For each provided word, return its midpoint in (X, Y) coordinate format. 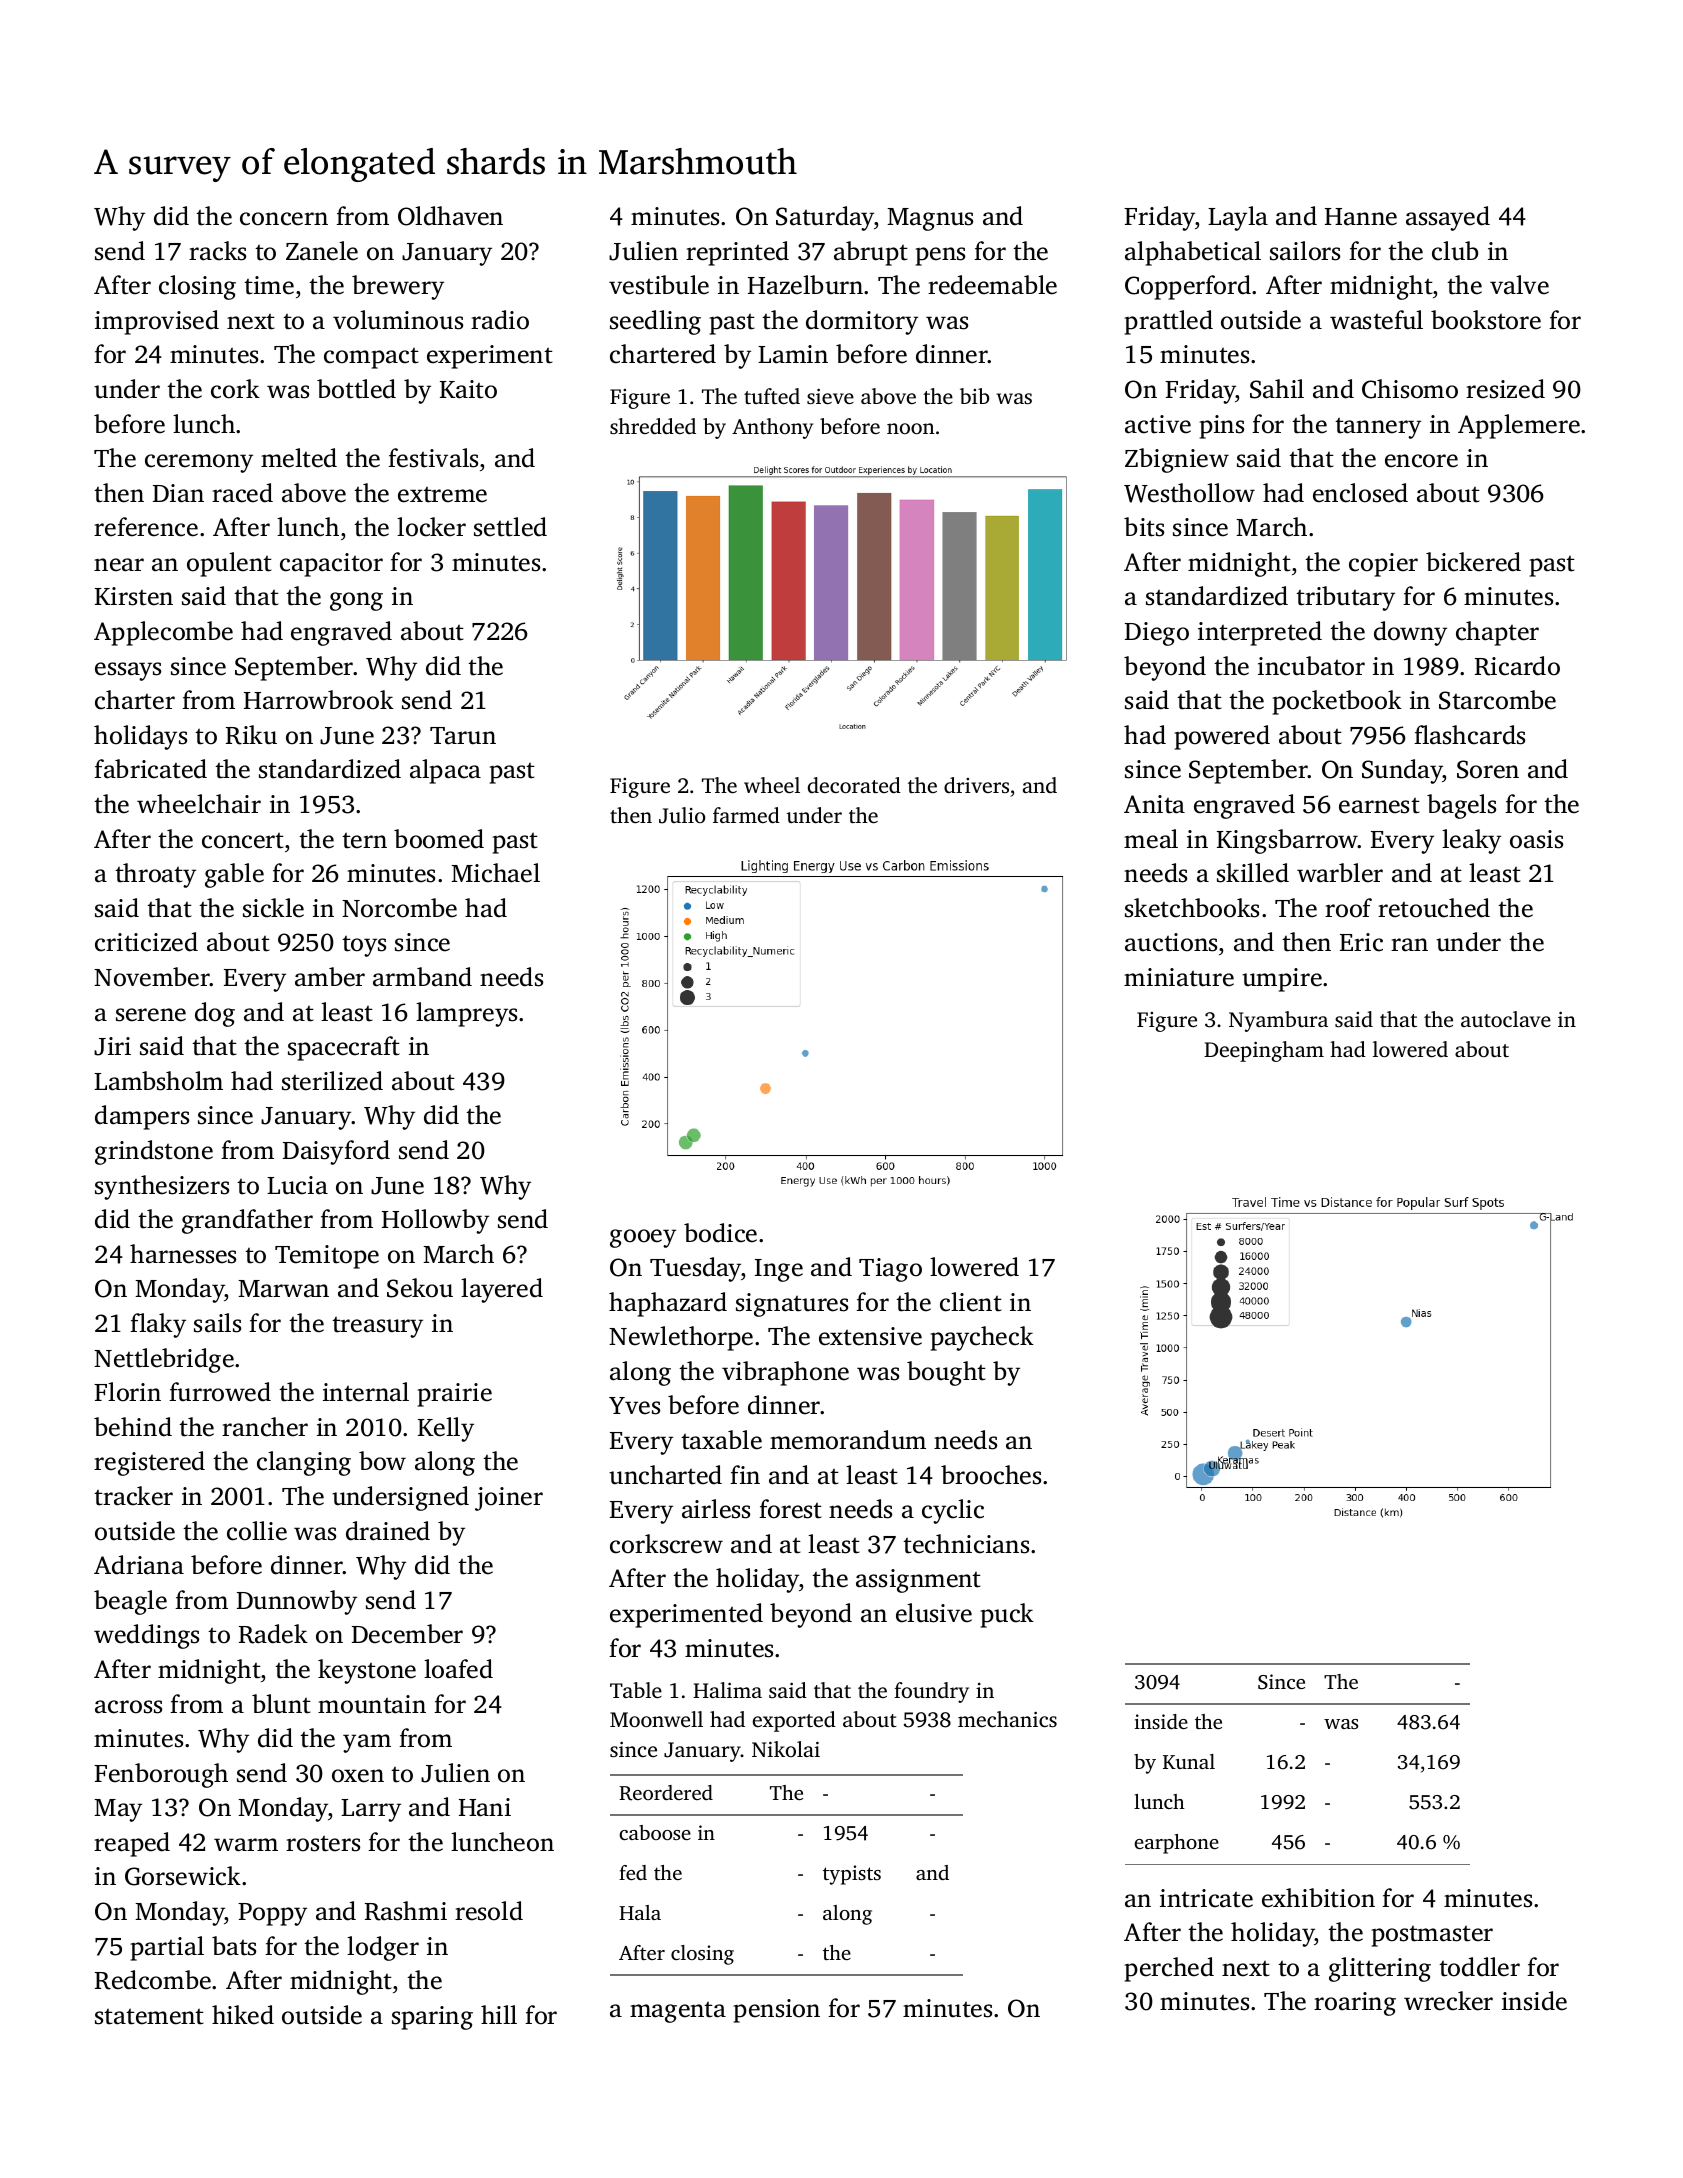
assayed (1448, 218)
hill (499, 2014)
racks (217, 251)
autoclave (1506, 1019)
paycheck (982, 1338)
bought (946, 1373)
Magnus (930, 219)
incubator (1311, 666)
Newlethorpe (681, 1338)
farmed (746, 815)
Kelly (446, 1429)
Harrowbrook (319, 700)
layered (502, 1290)
